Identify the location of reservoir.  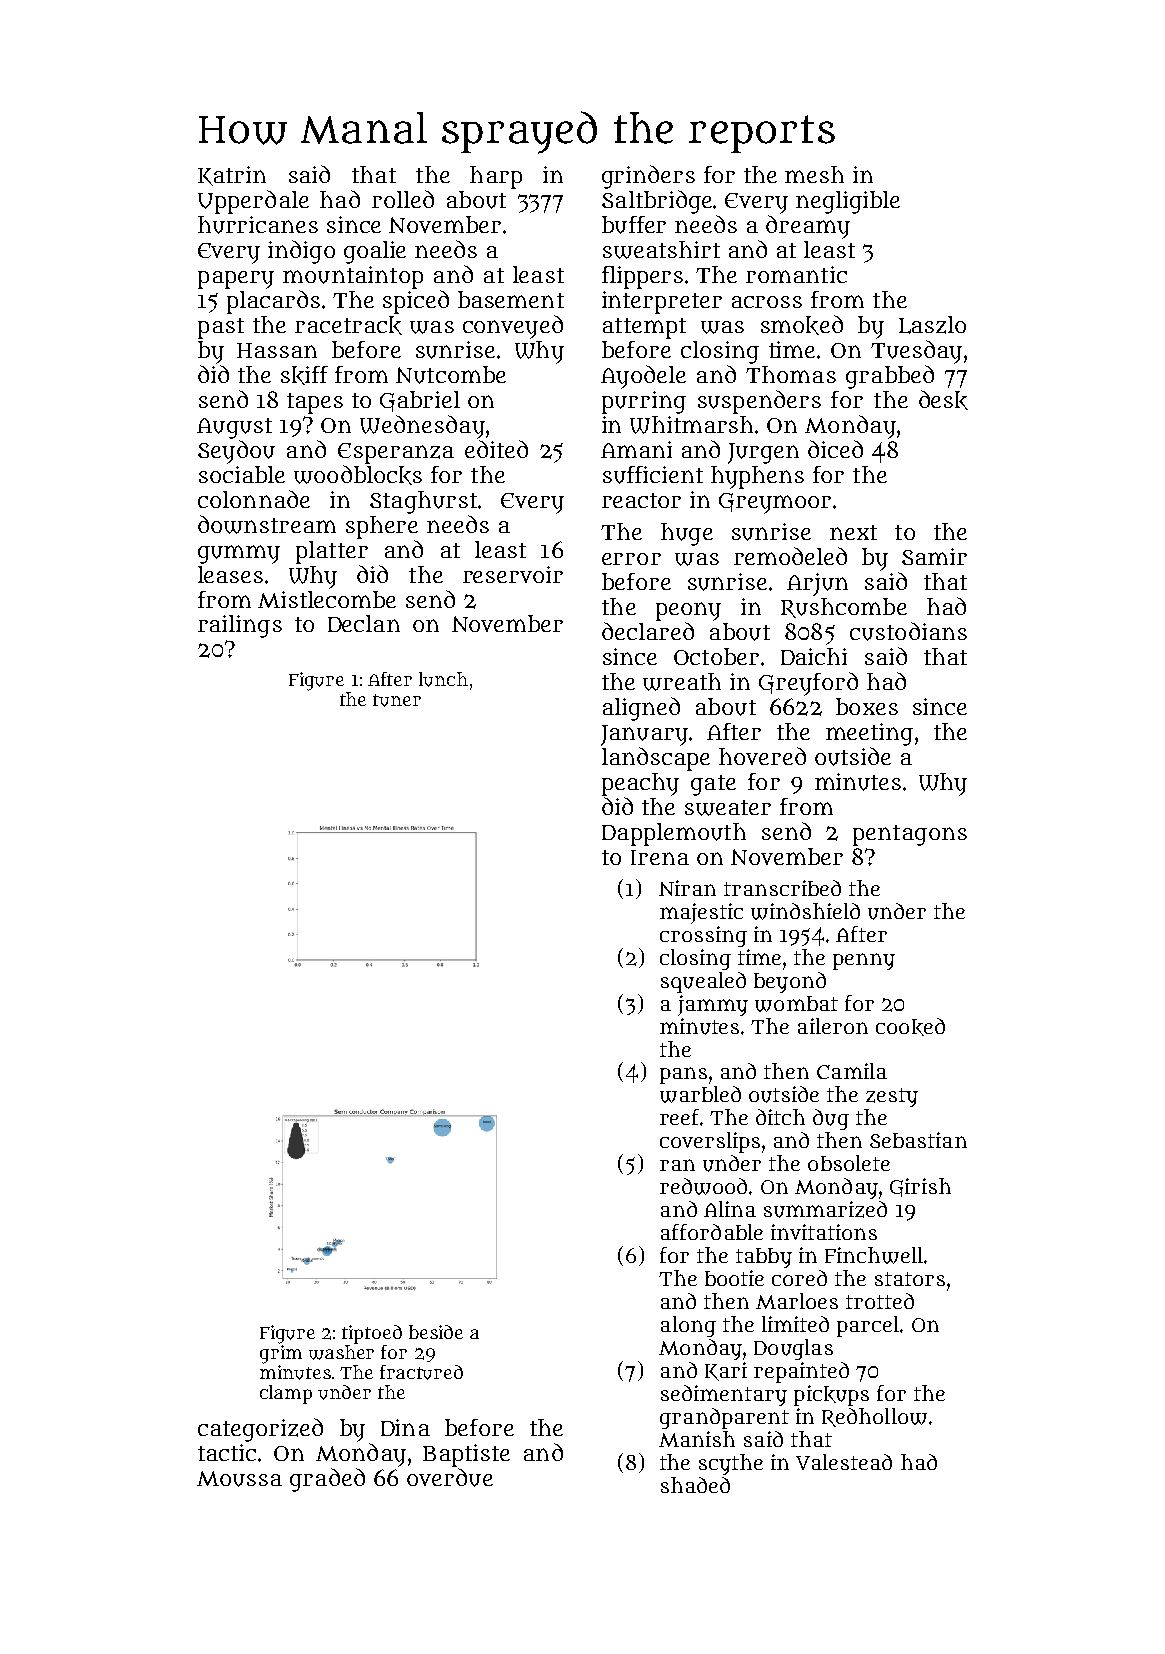
(513, 574).
